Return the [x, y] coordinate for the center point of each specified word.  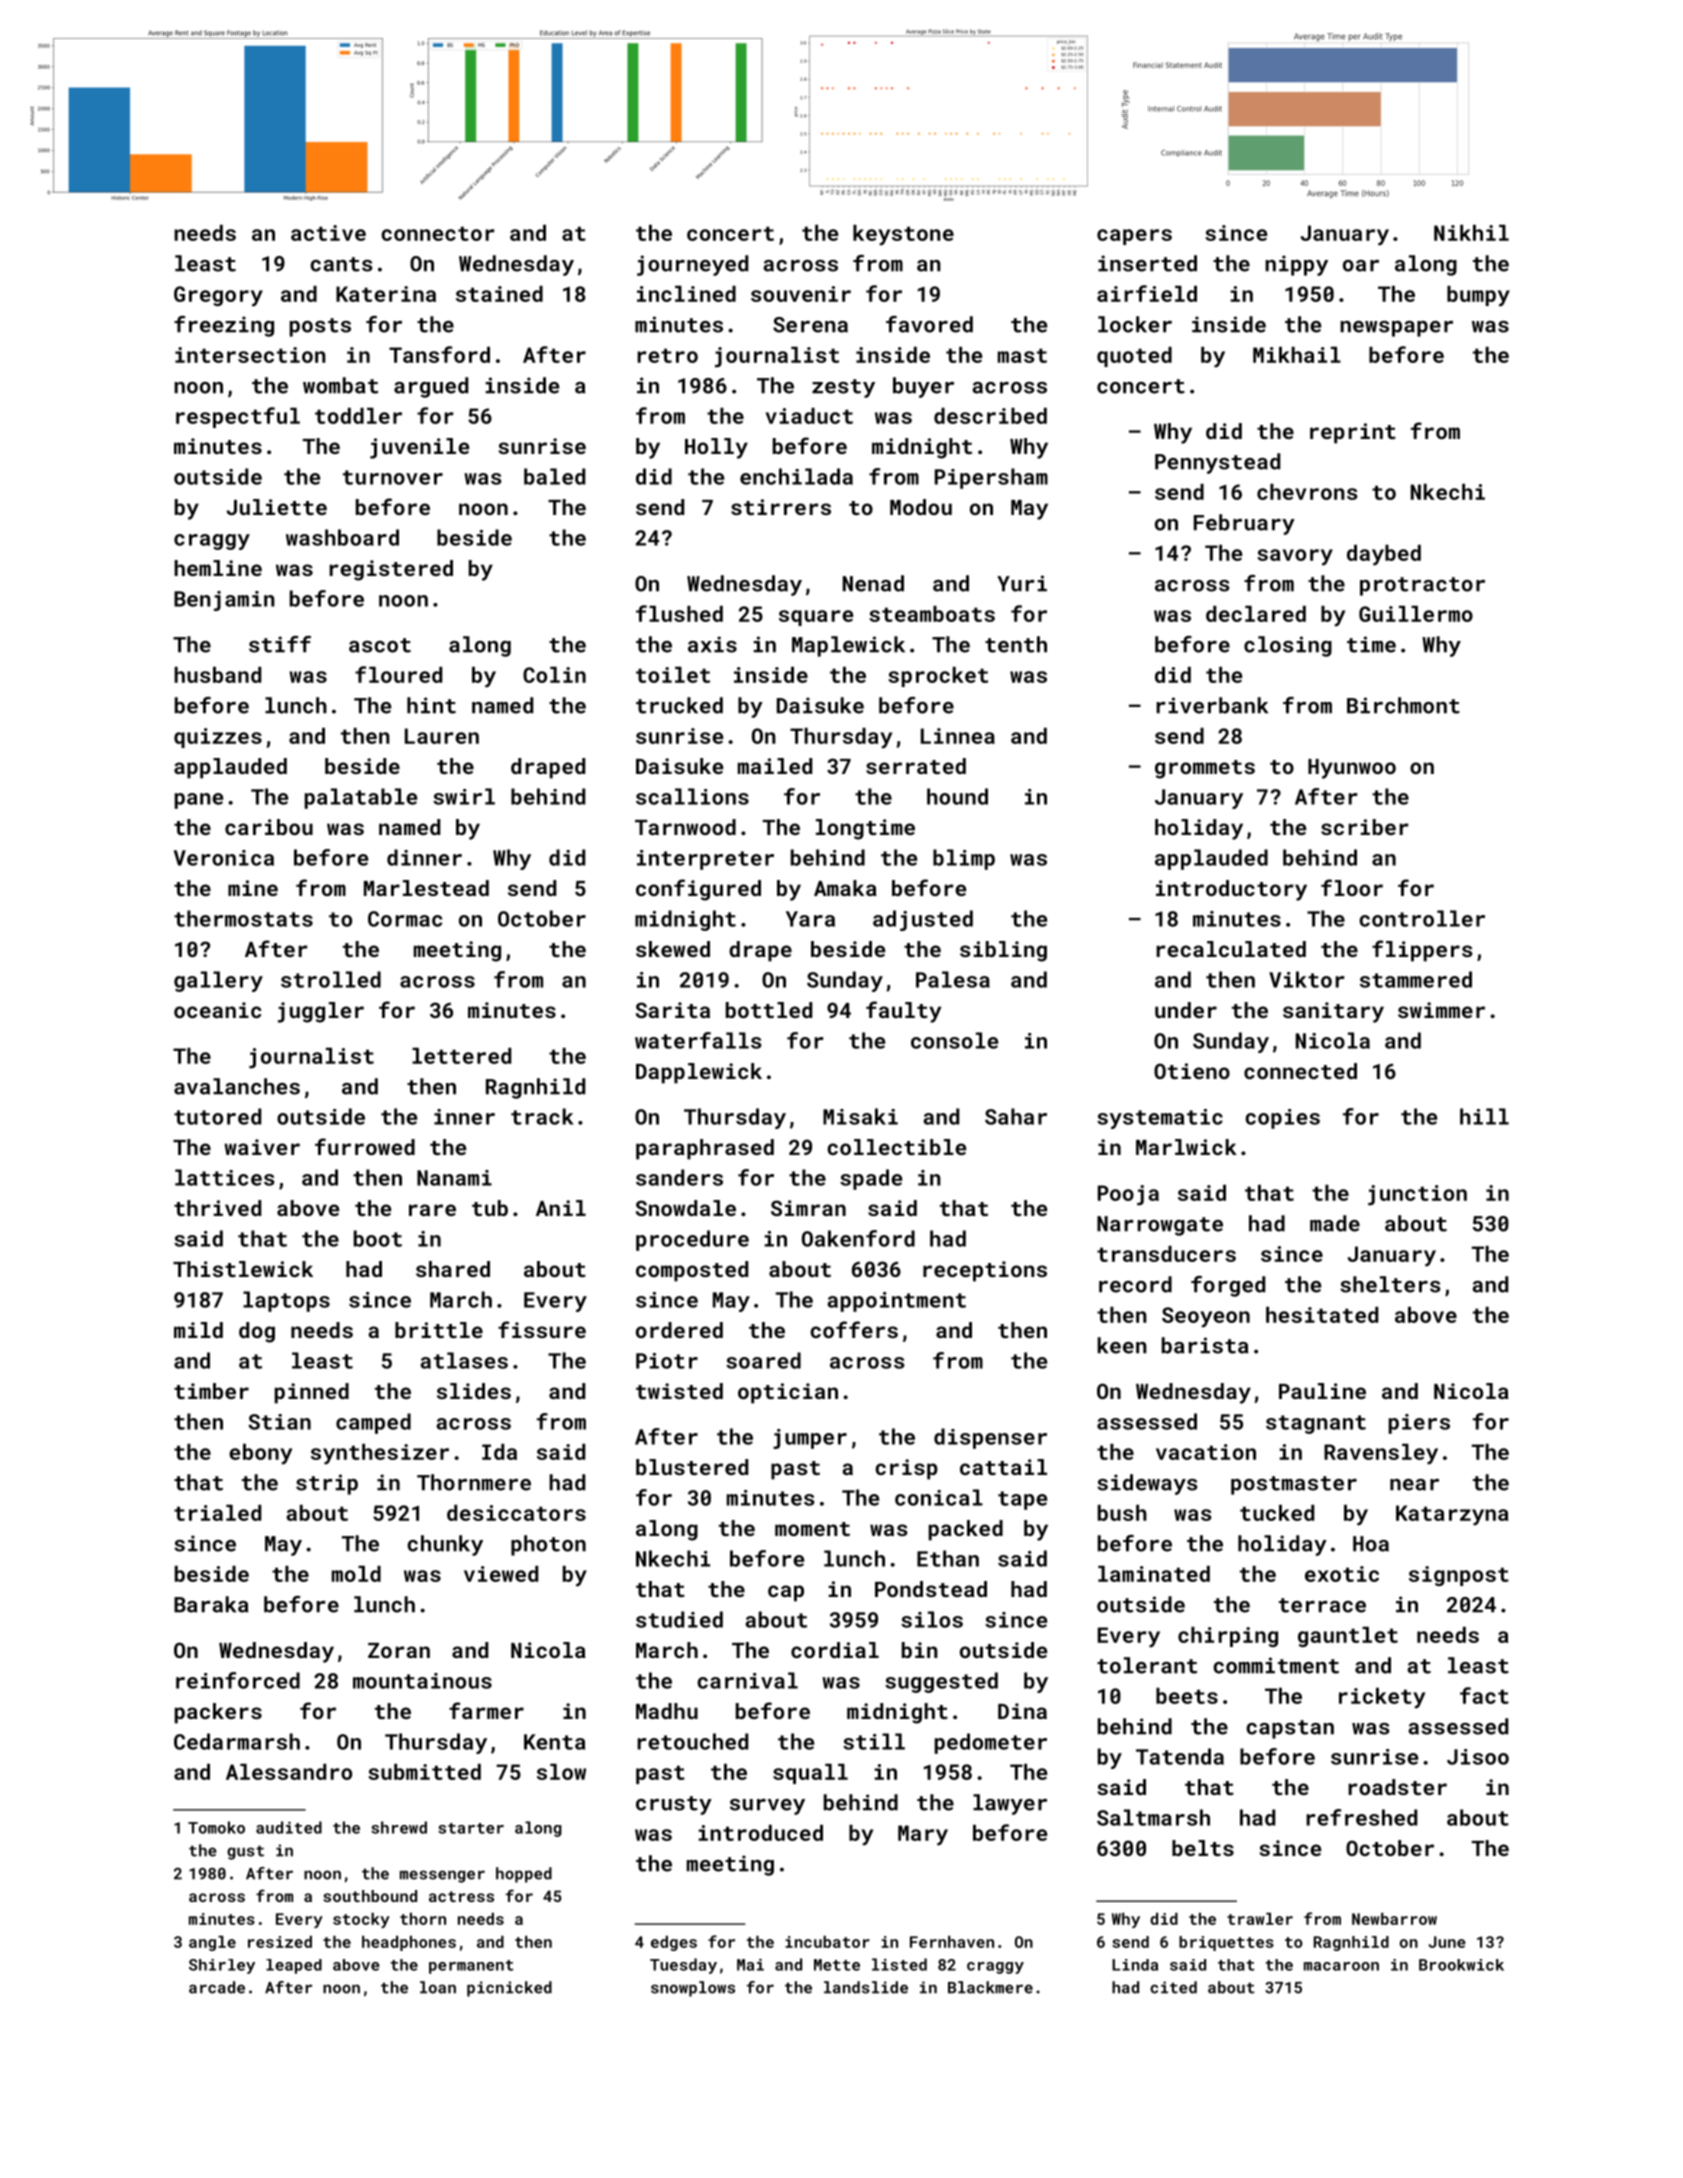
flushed [679, 613]
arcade [217, 1987]
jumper [810, 1439]
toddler [358, 416]
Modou [921, 507]
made [1335, 1223]
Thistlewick [243, 1269]
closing [1288, 646]
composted [692, 1271]
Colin [554, 675]
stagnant [1316, 1424]
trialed [217, 1513]
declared [1256, 614]
